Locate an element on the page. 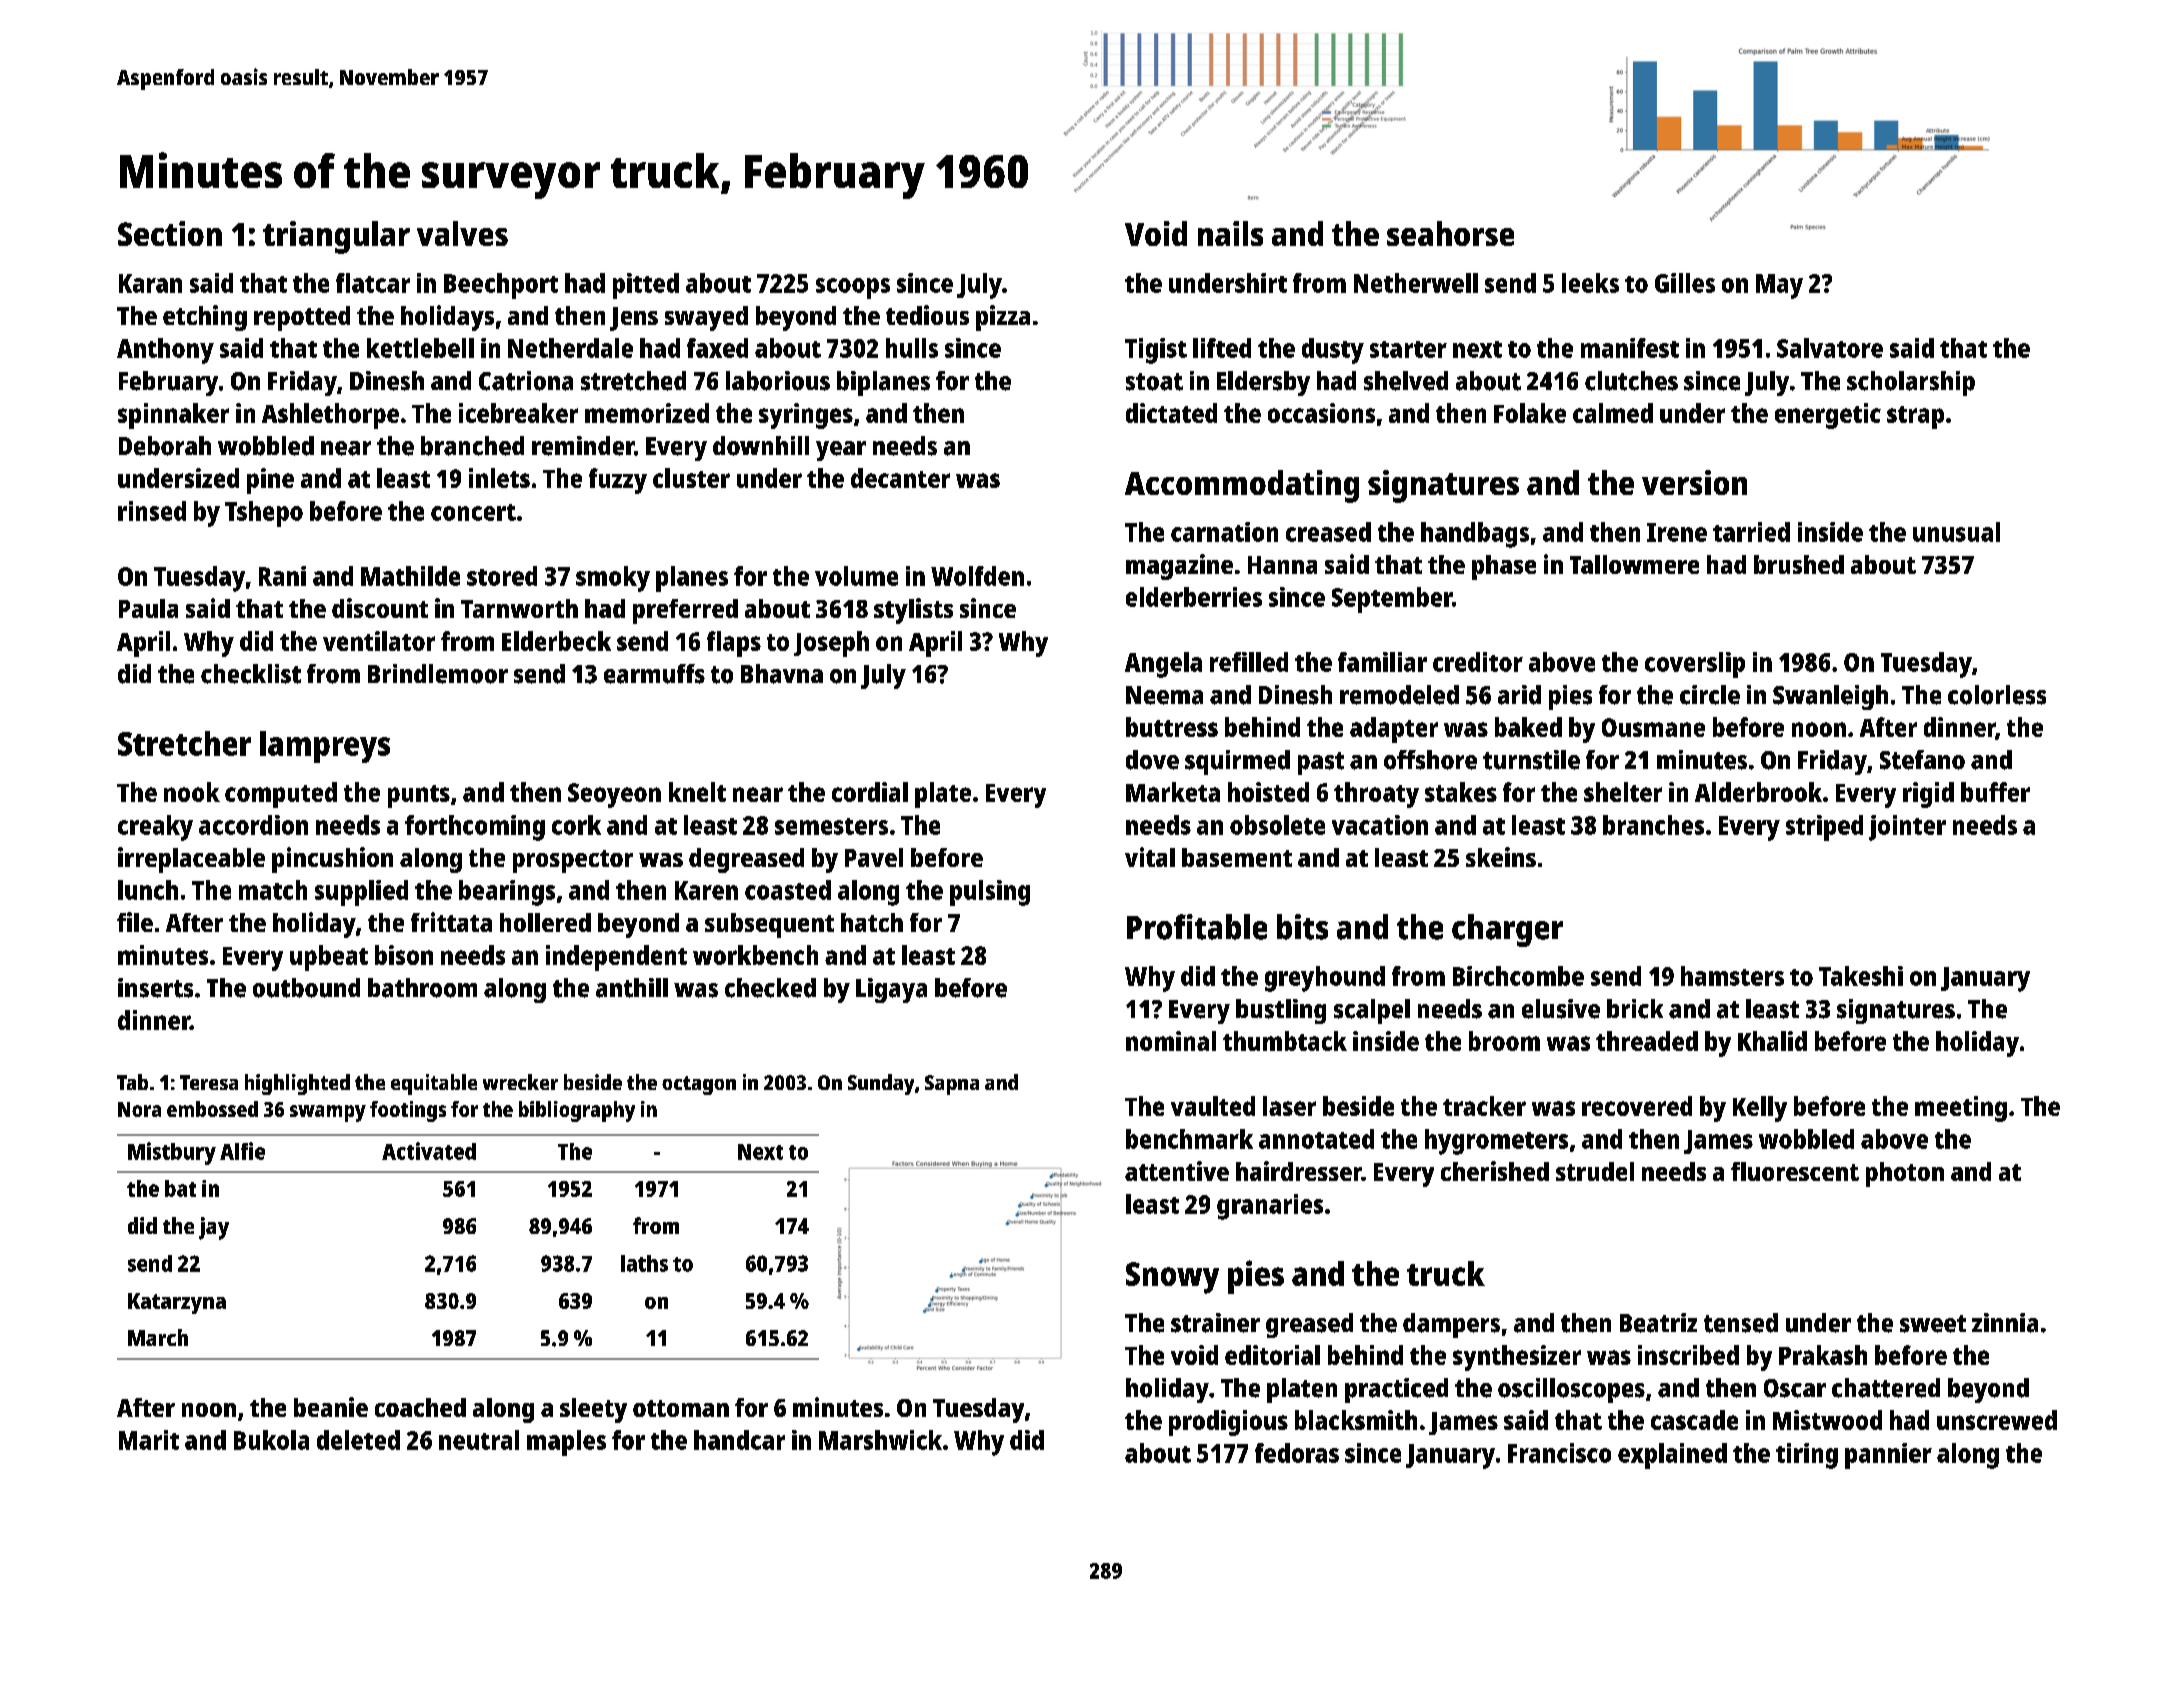 The height and width of the page is (1683, 2178). version is located at coordinates (1694, 482).
